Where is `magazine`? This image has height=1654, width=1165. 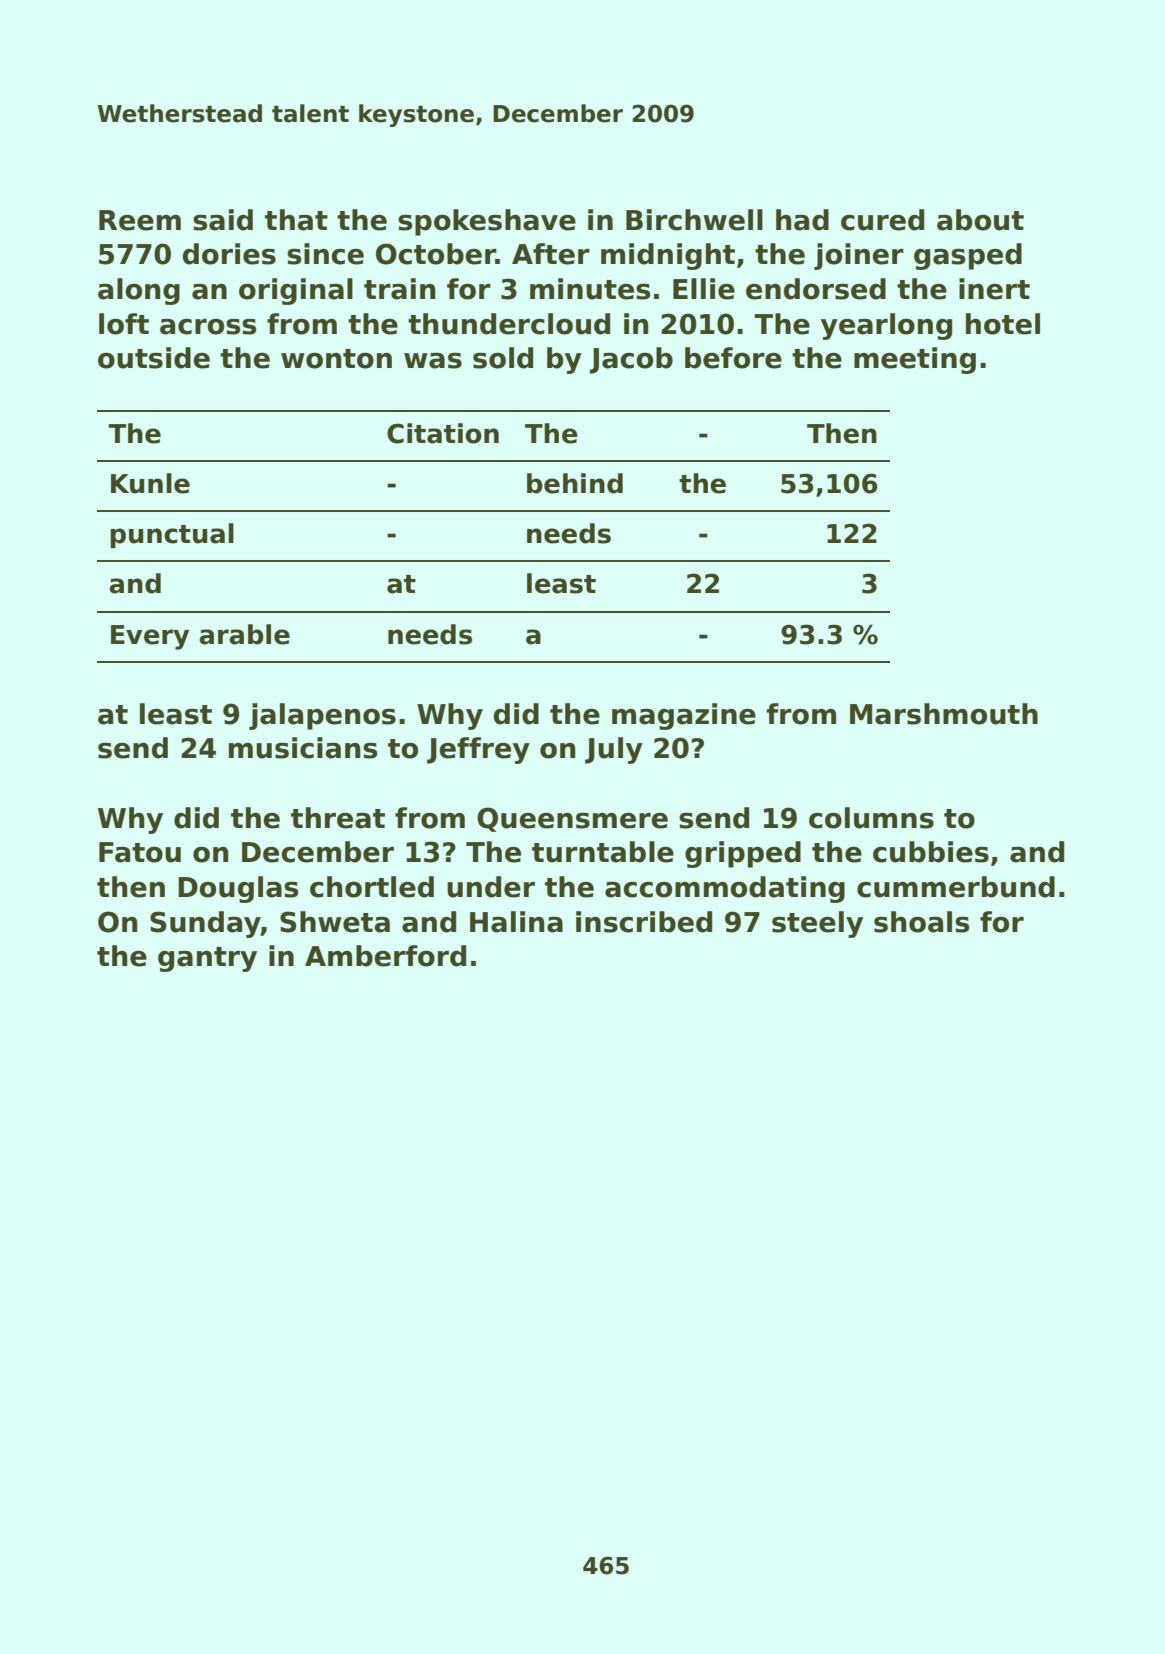 magazine is located at coordinates (684, 716).
